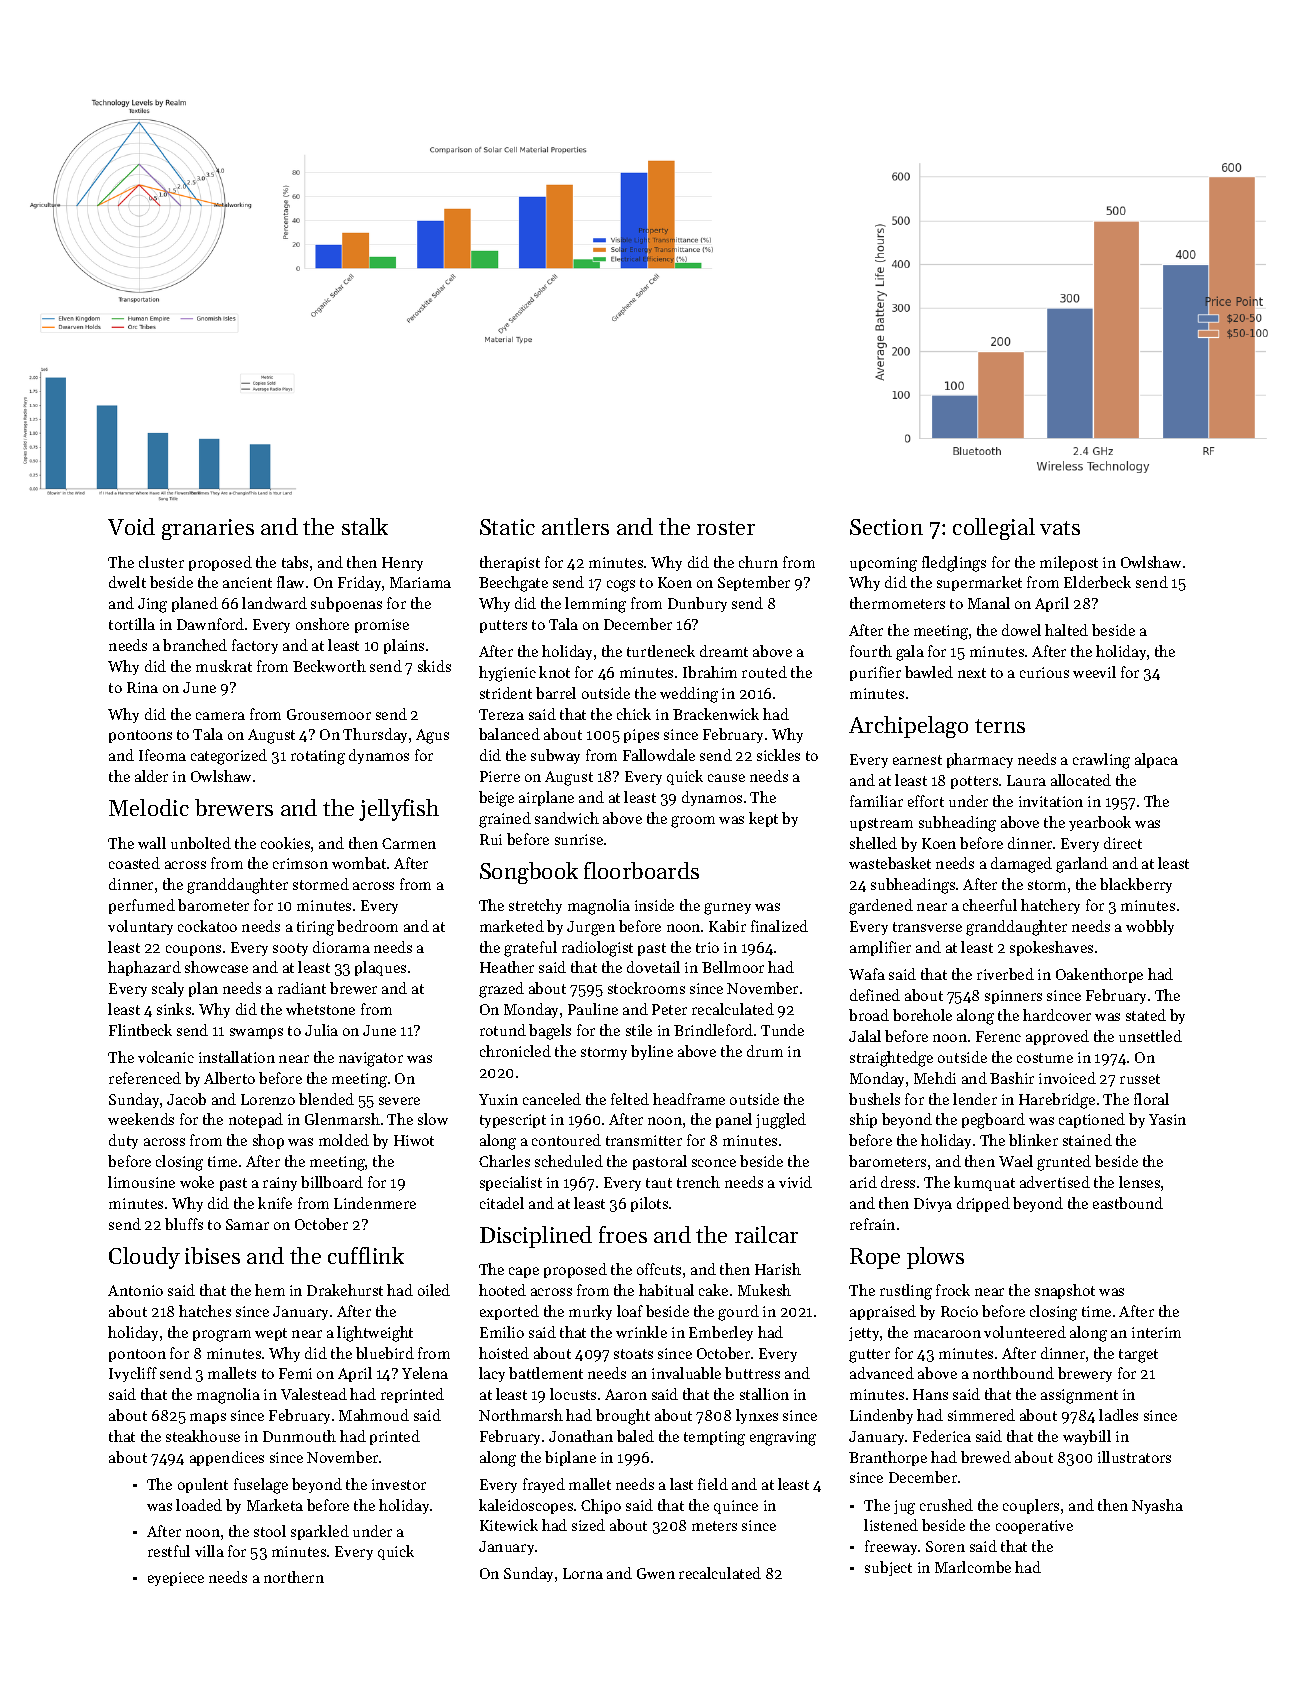 Image resolution: width=1302 pixels, height=1685 pixels. What do you see at coordinates (872, 1224) in the page?
I see `refrain` at bounding box center [872, 1224].
